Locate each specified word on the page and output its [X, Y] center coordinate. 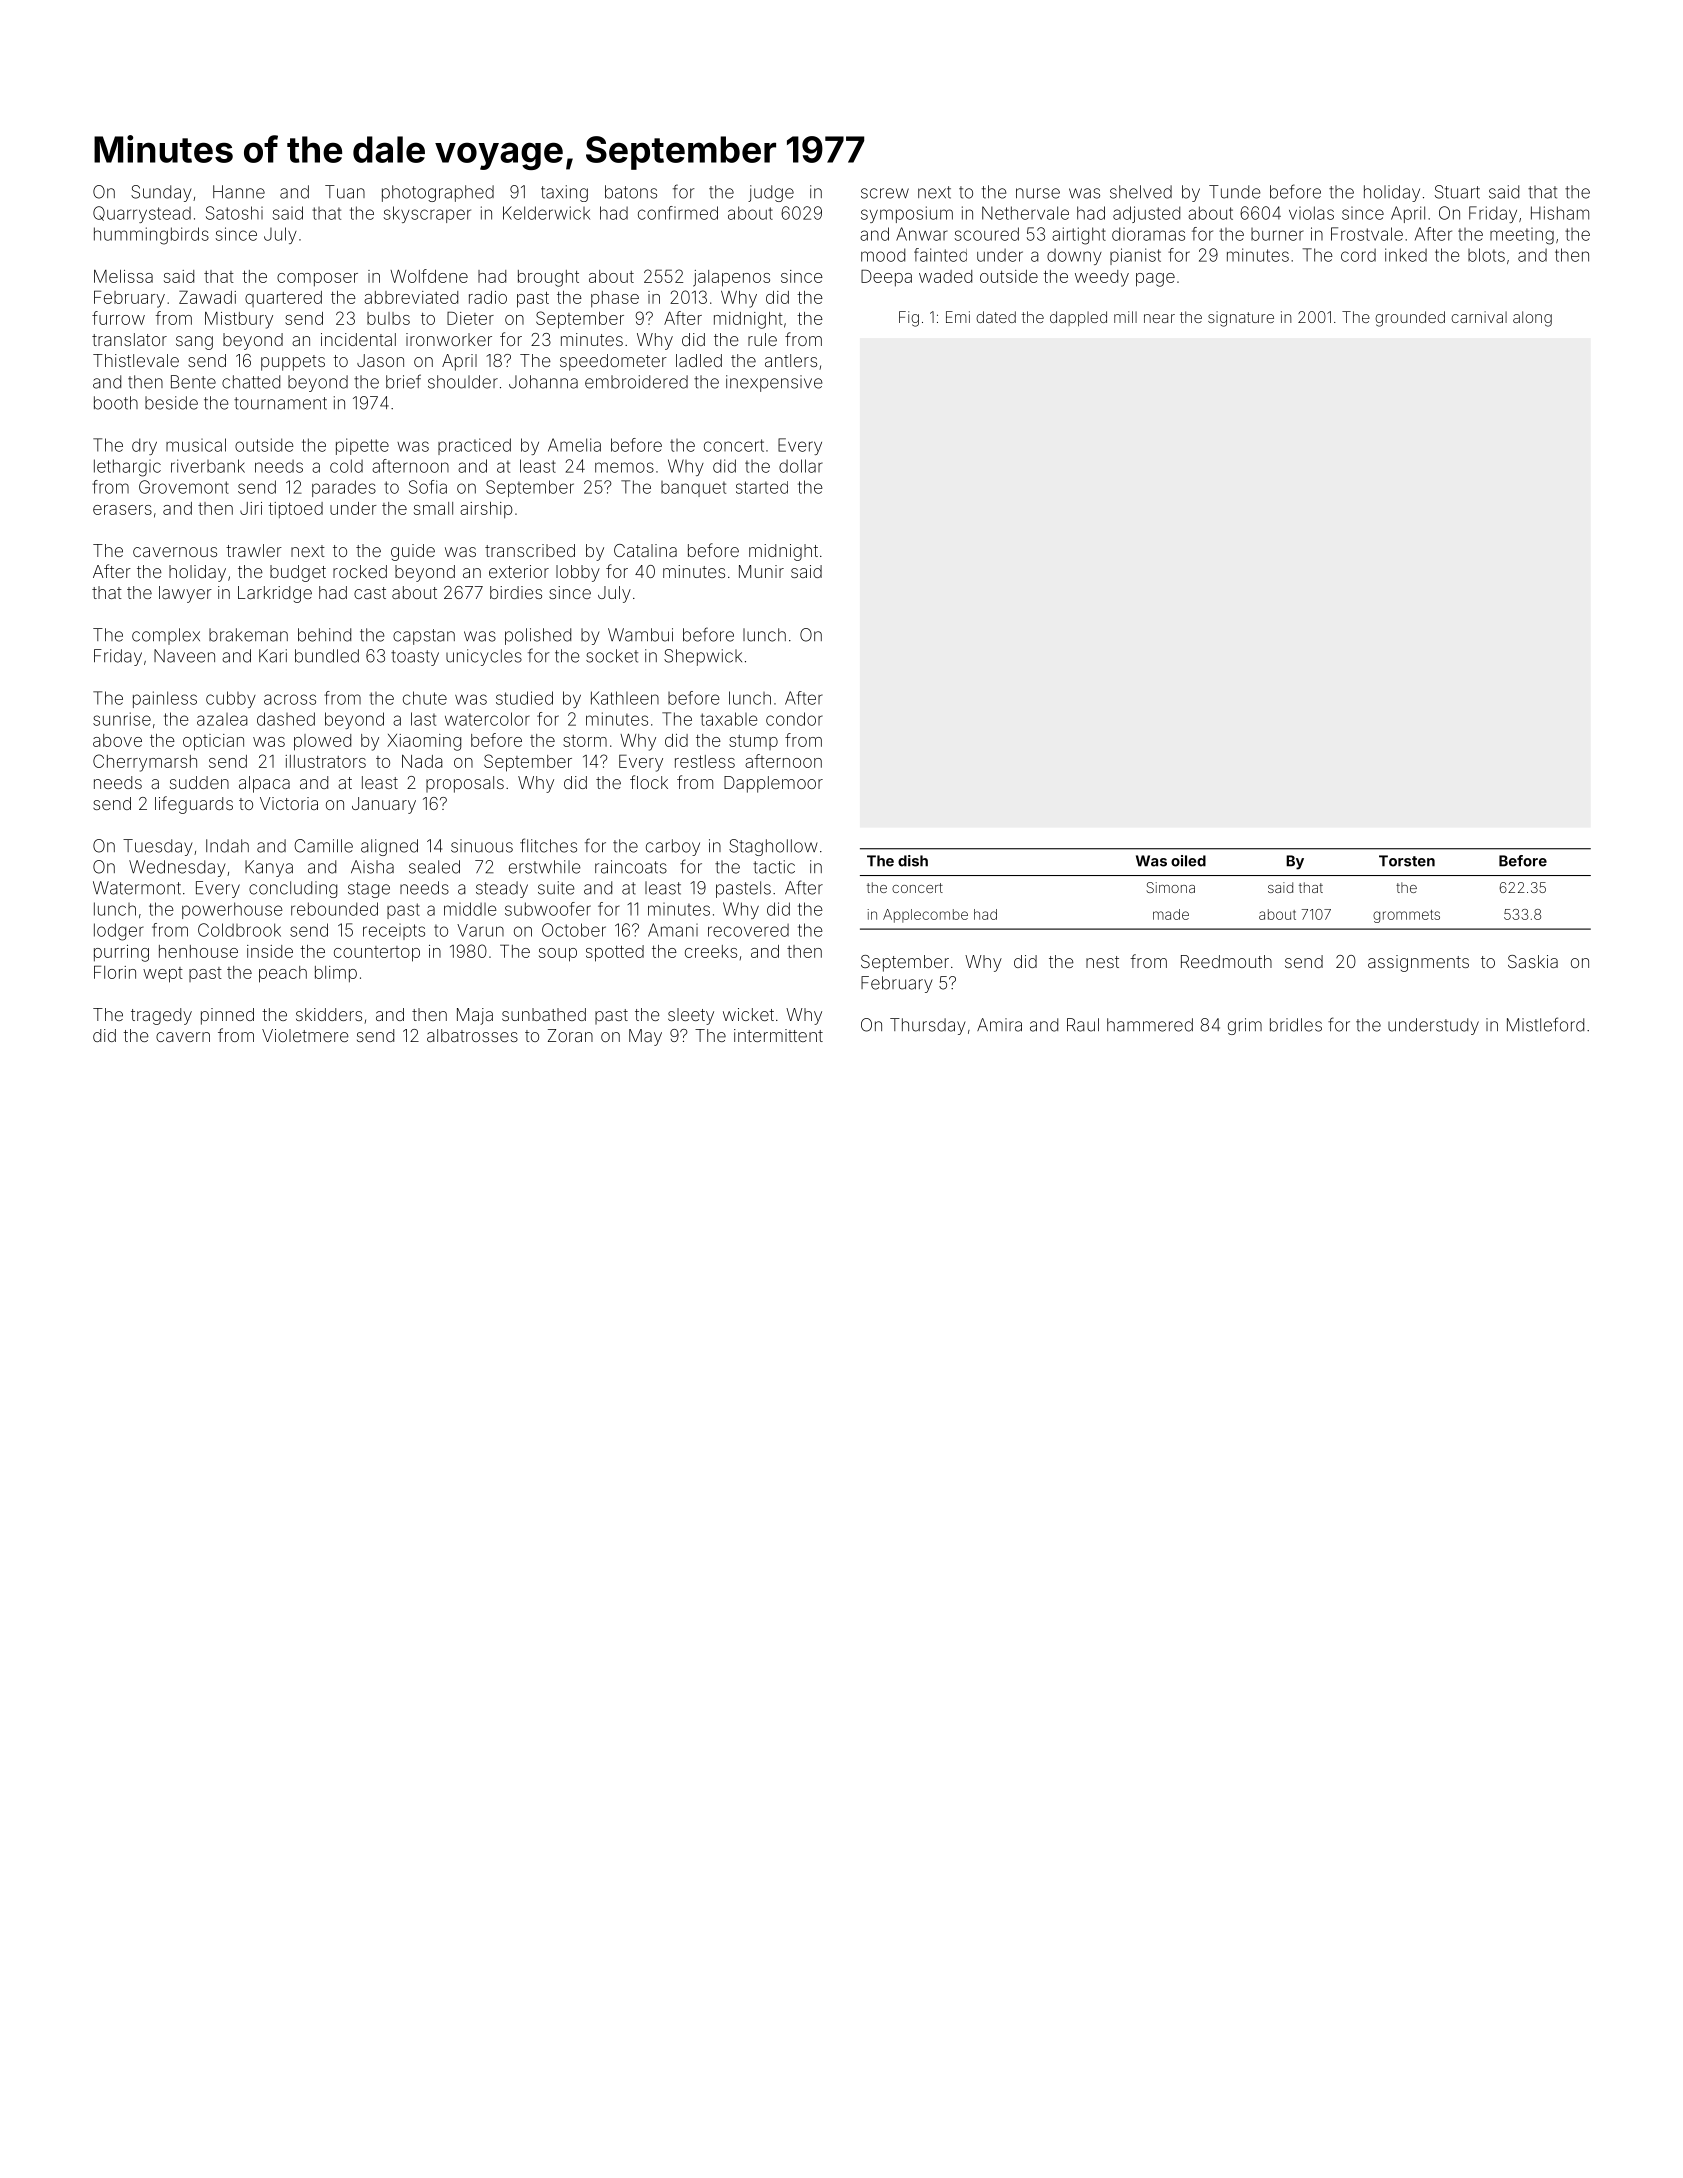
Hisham [1560, 213]
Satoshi [234, 213]
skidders [329, 1014]
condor [794, 719]
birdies [516, 592]
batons [631, 192]
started [762, 487]
